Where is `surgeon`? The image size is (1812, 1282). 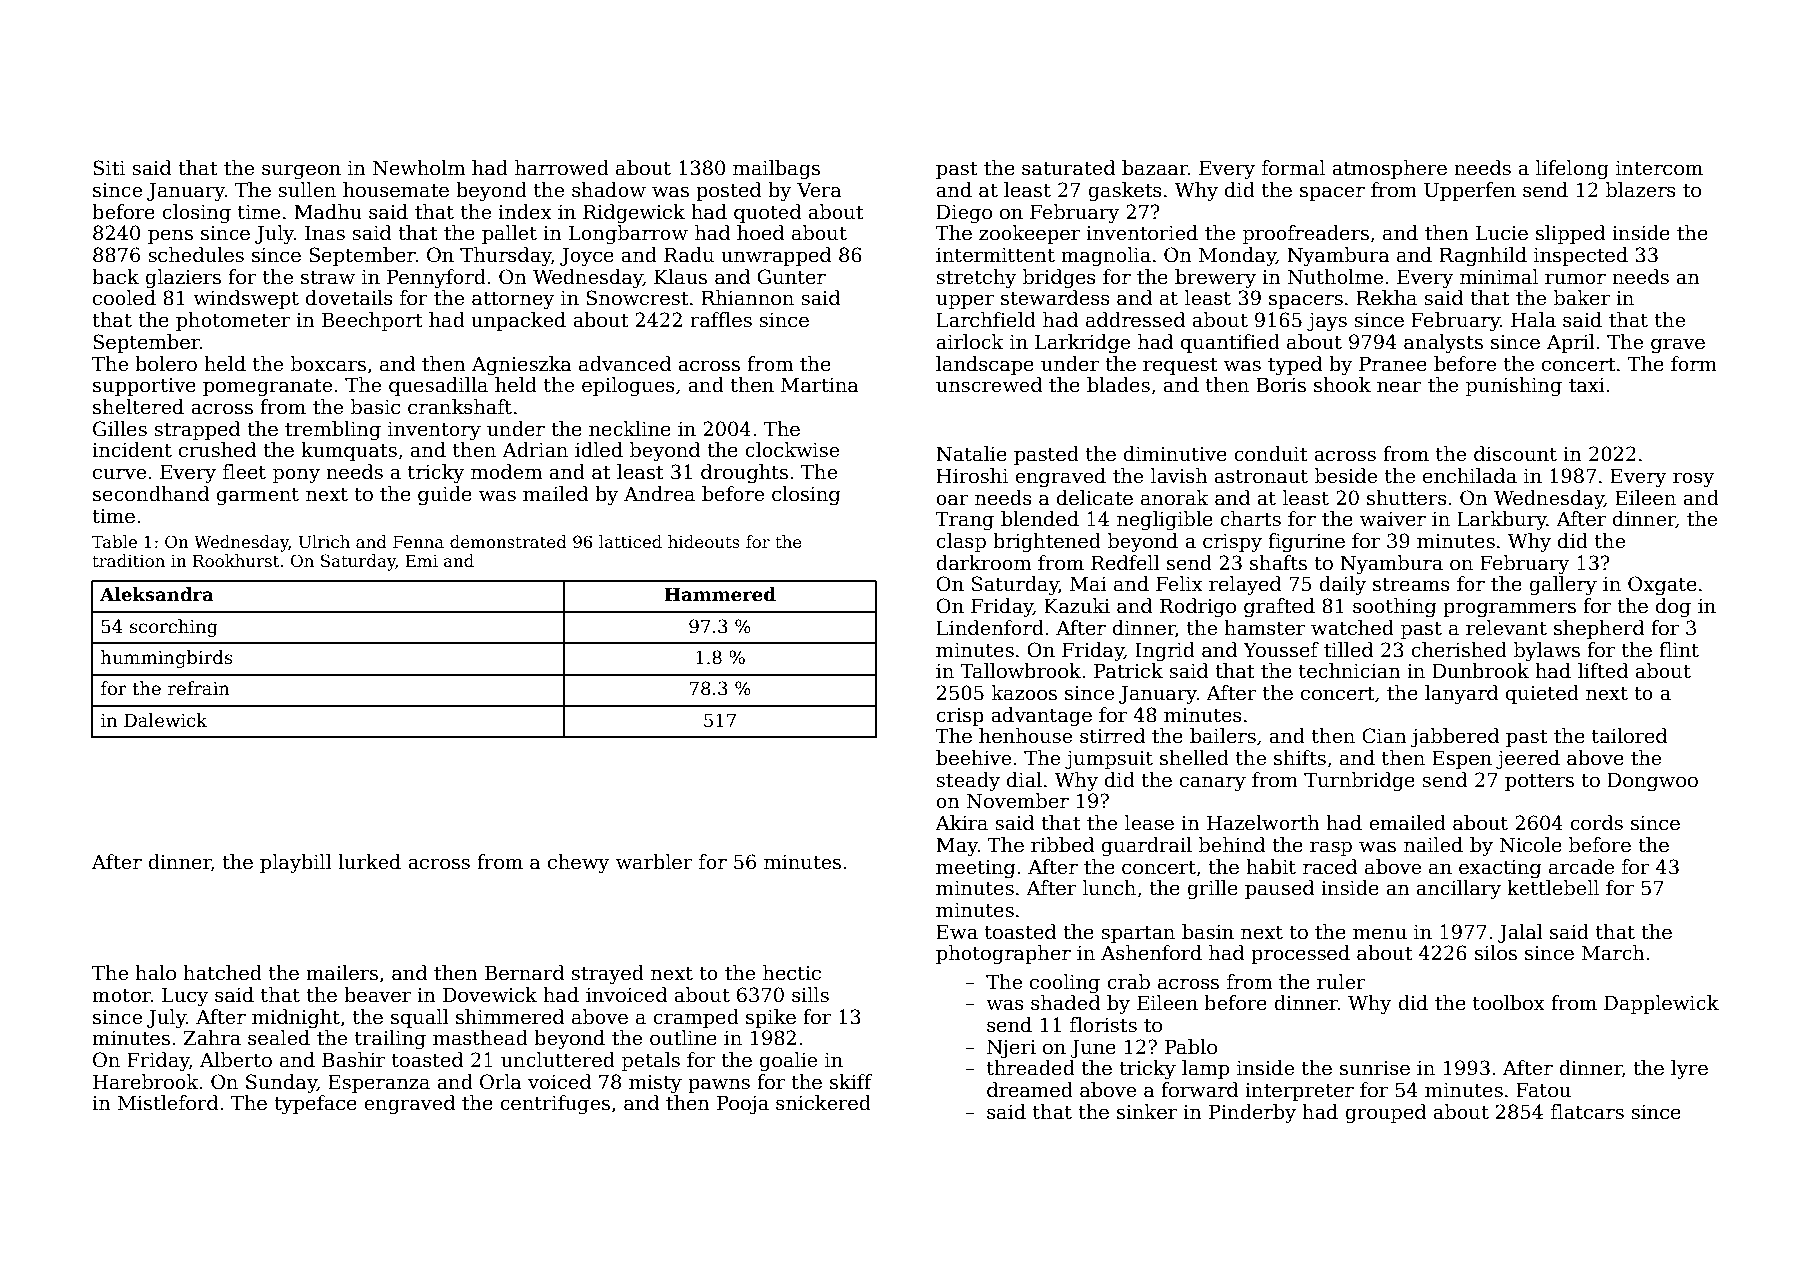
surgeon is located at coordinates (301, 171).
